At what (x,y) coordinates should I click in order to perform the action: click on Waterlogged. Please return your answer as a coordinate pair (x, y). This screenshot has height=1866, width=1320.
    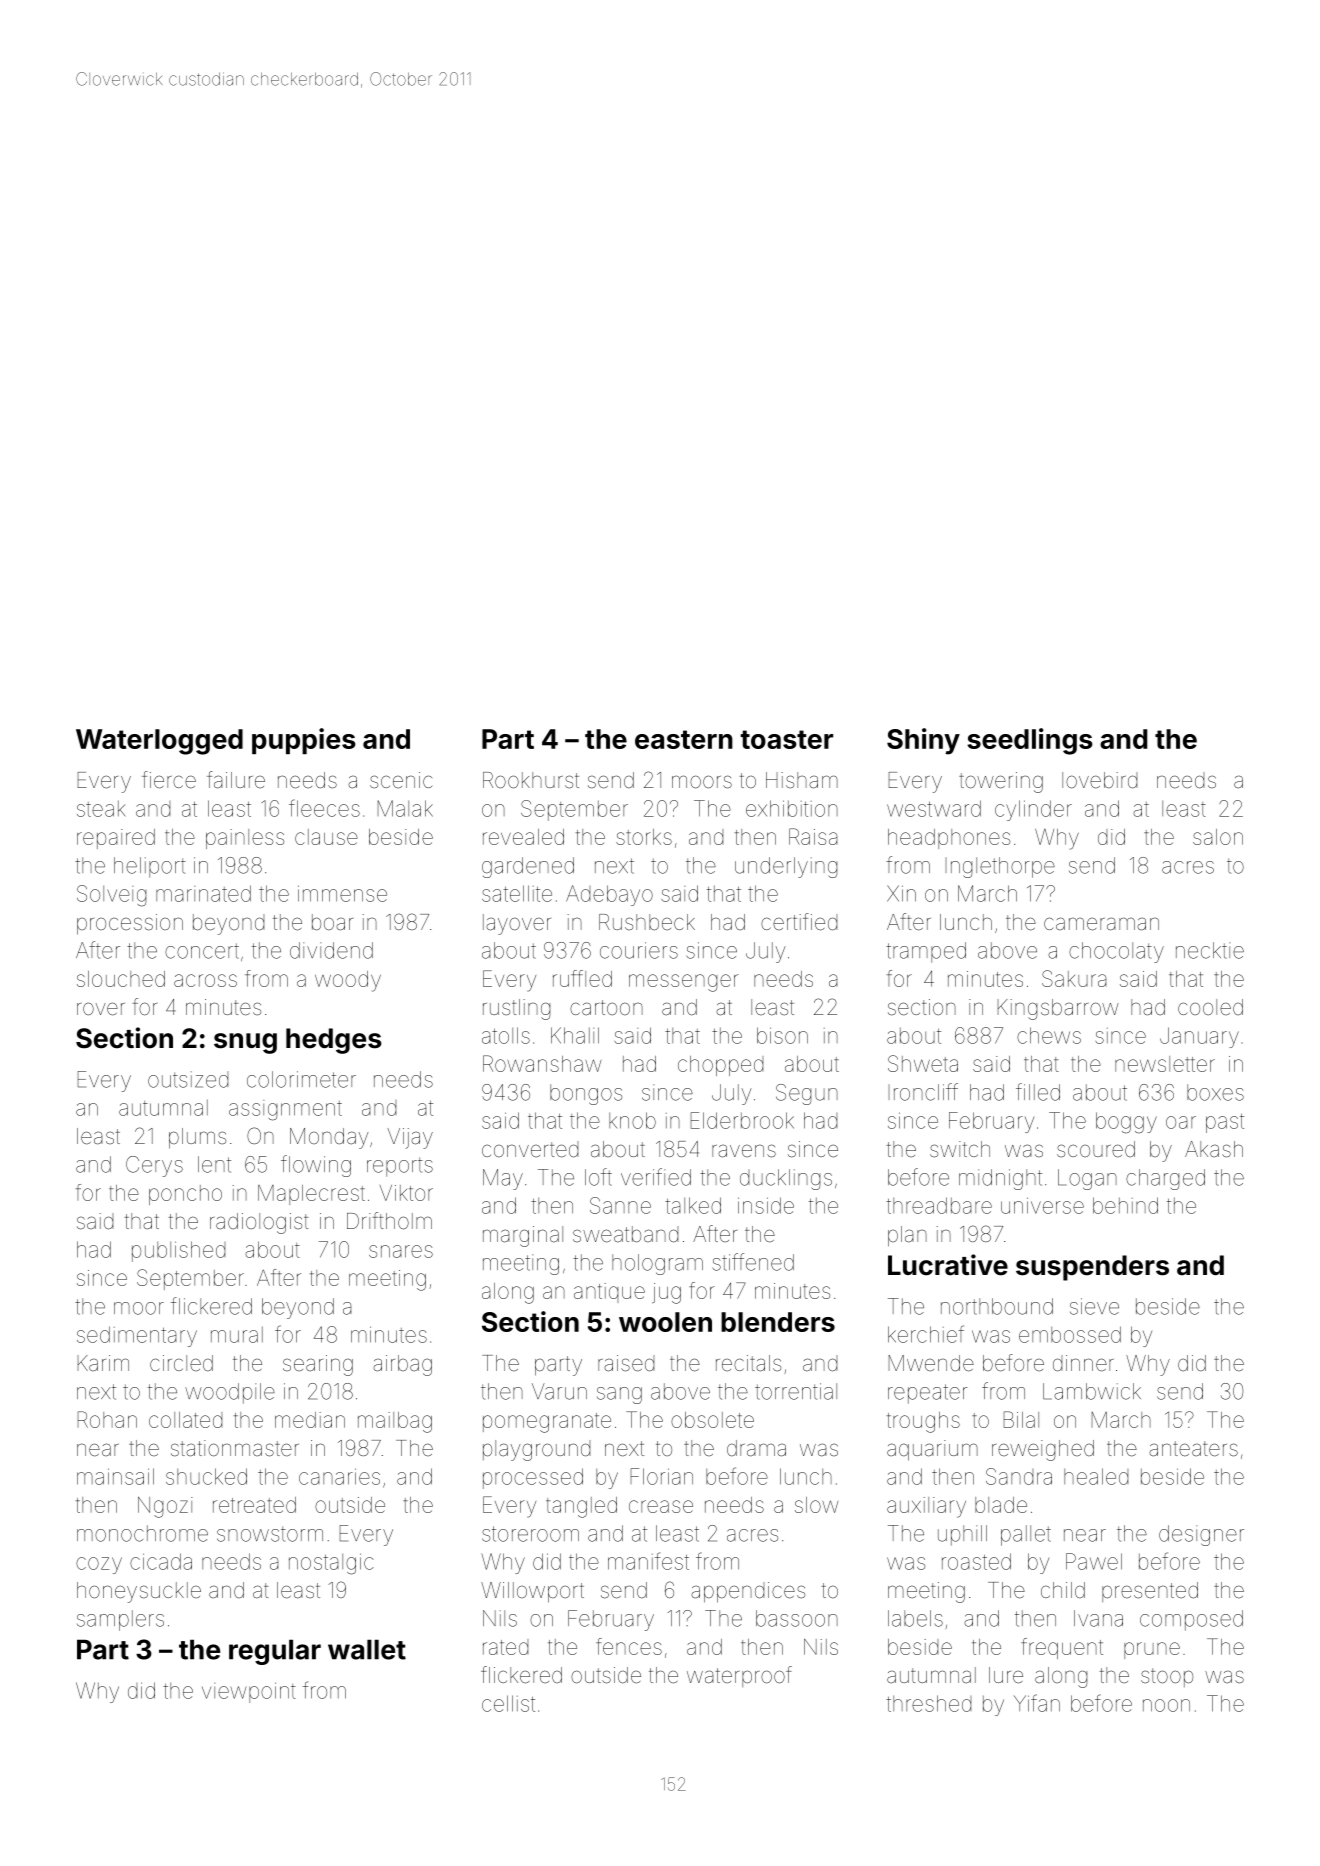
    Looking at the image, I should click on (159, 742).
